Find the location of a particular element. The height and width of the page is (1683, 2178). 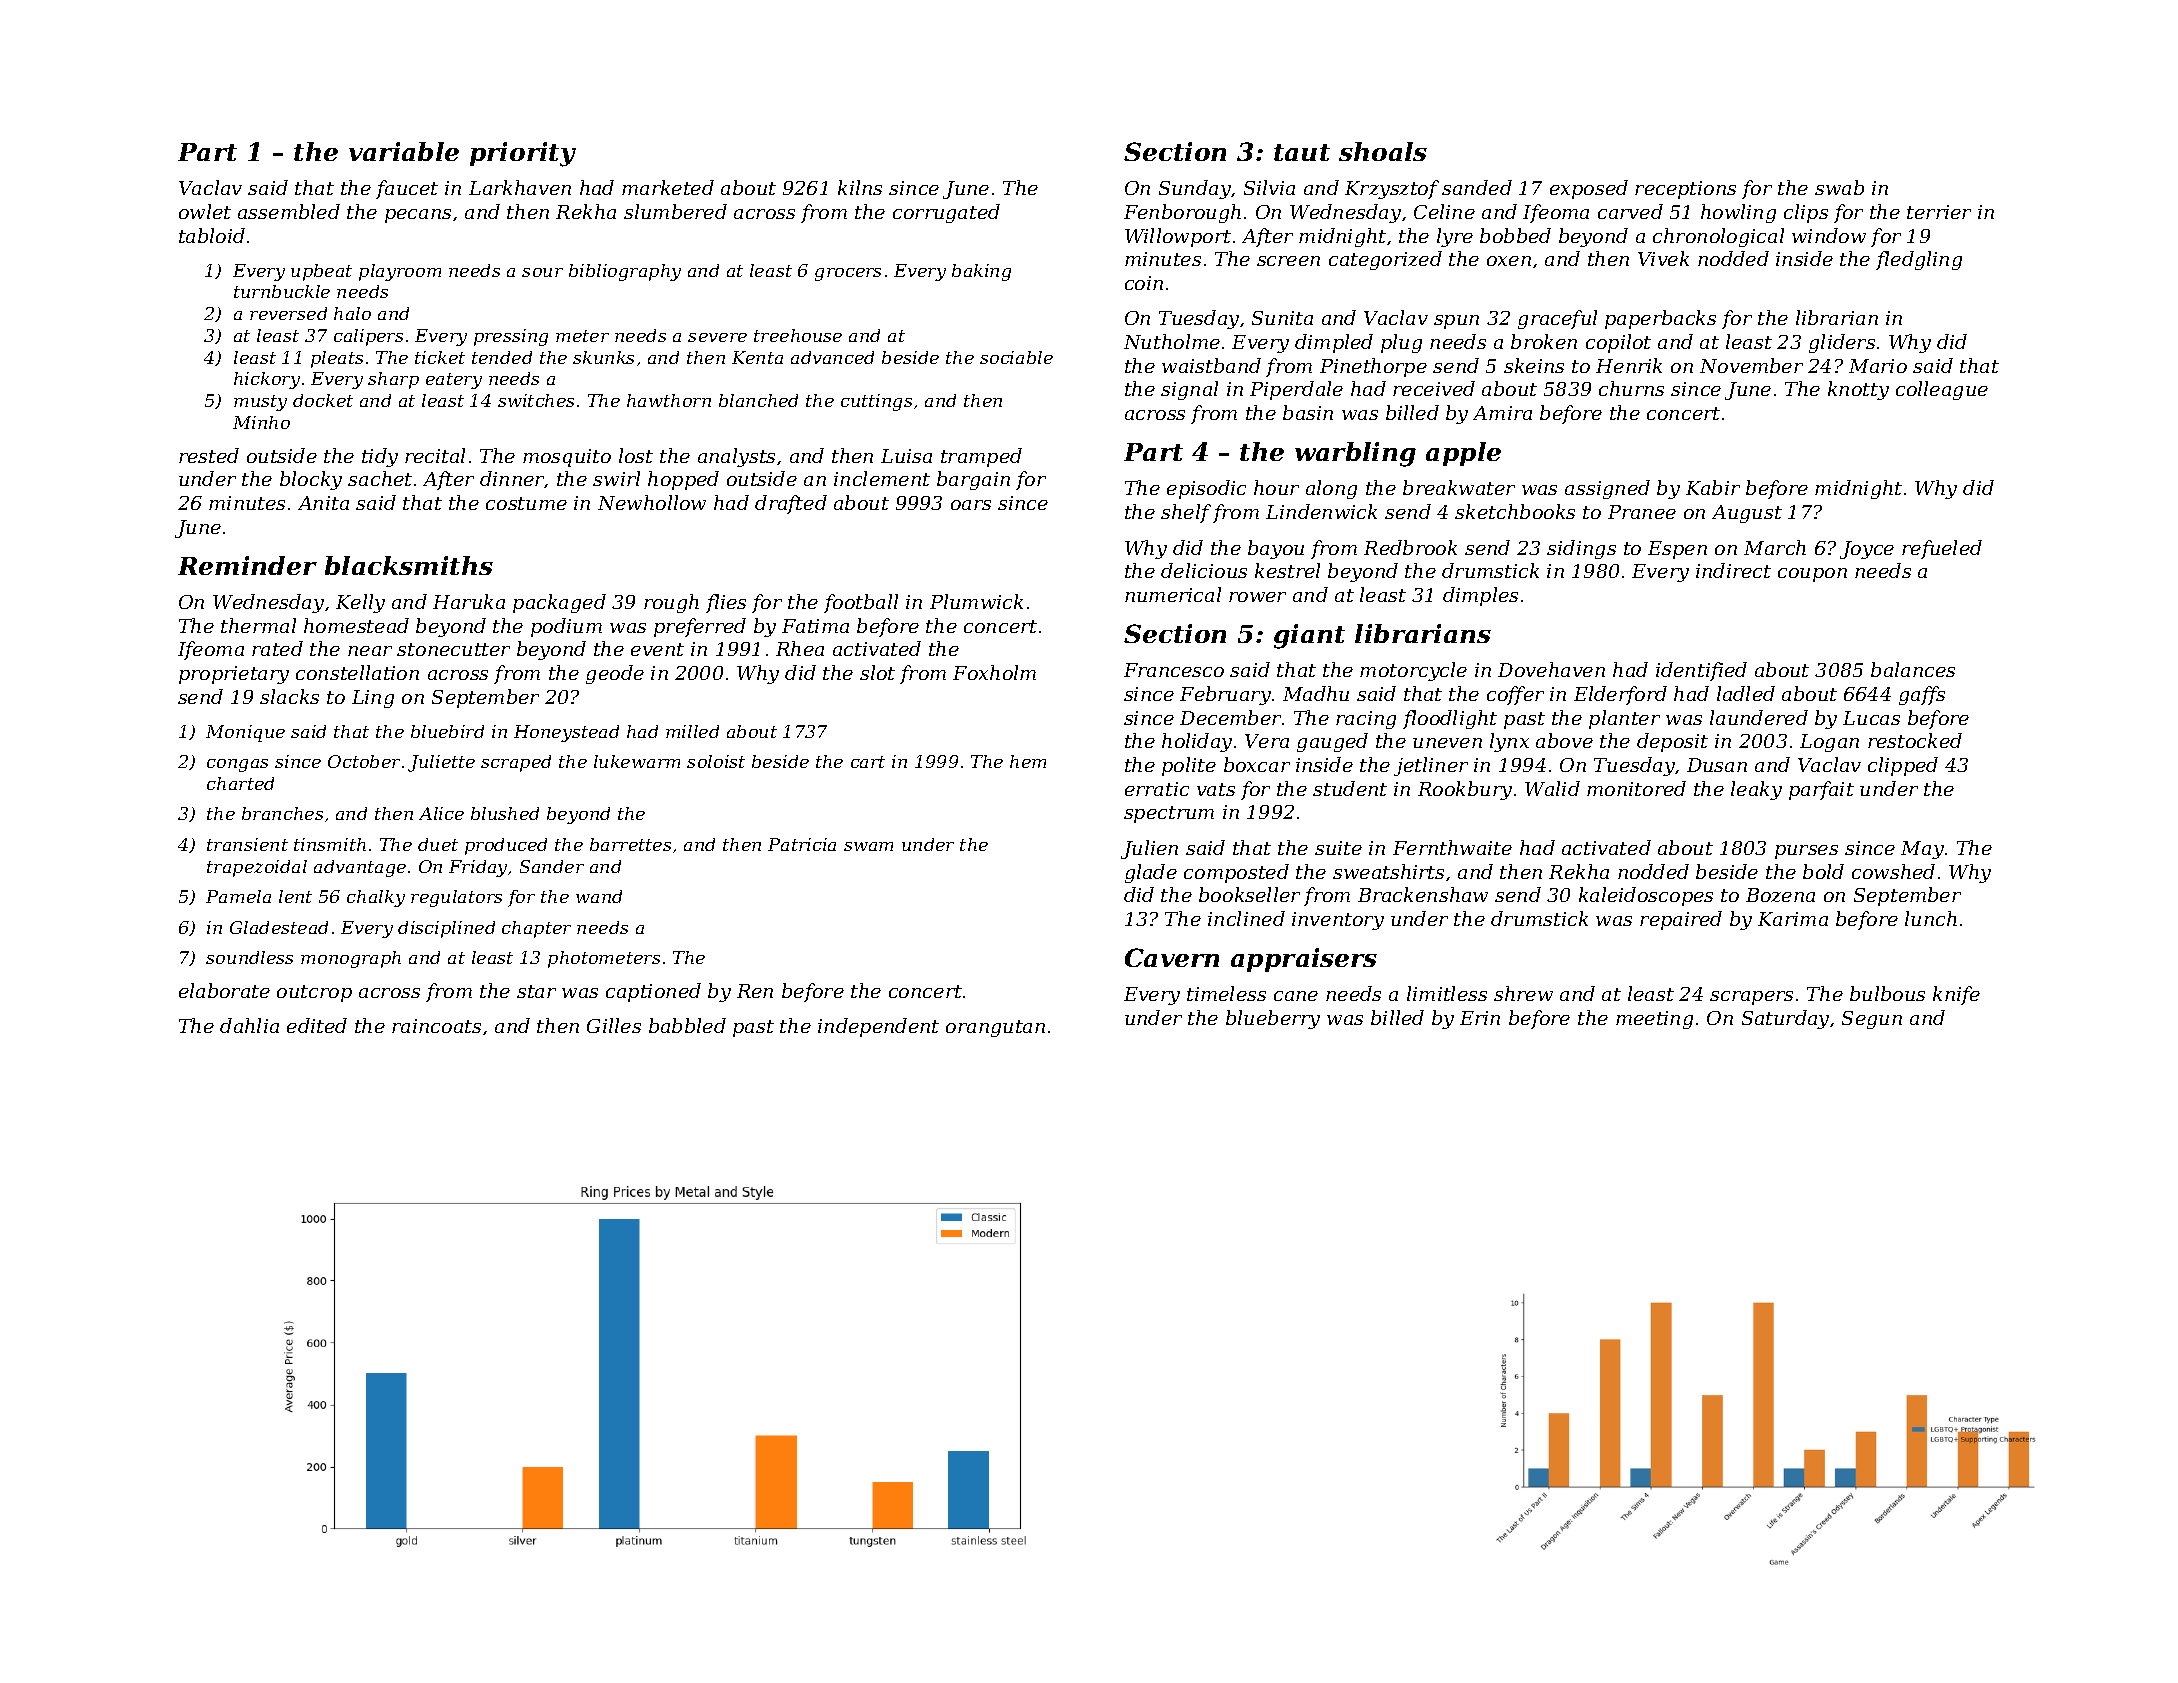

holiday is located at coordinates (1197, 742).
